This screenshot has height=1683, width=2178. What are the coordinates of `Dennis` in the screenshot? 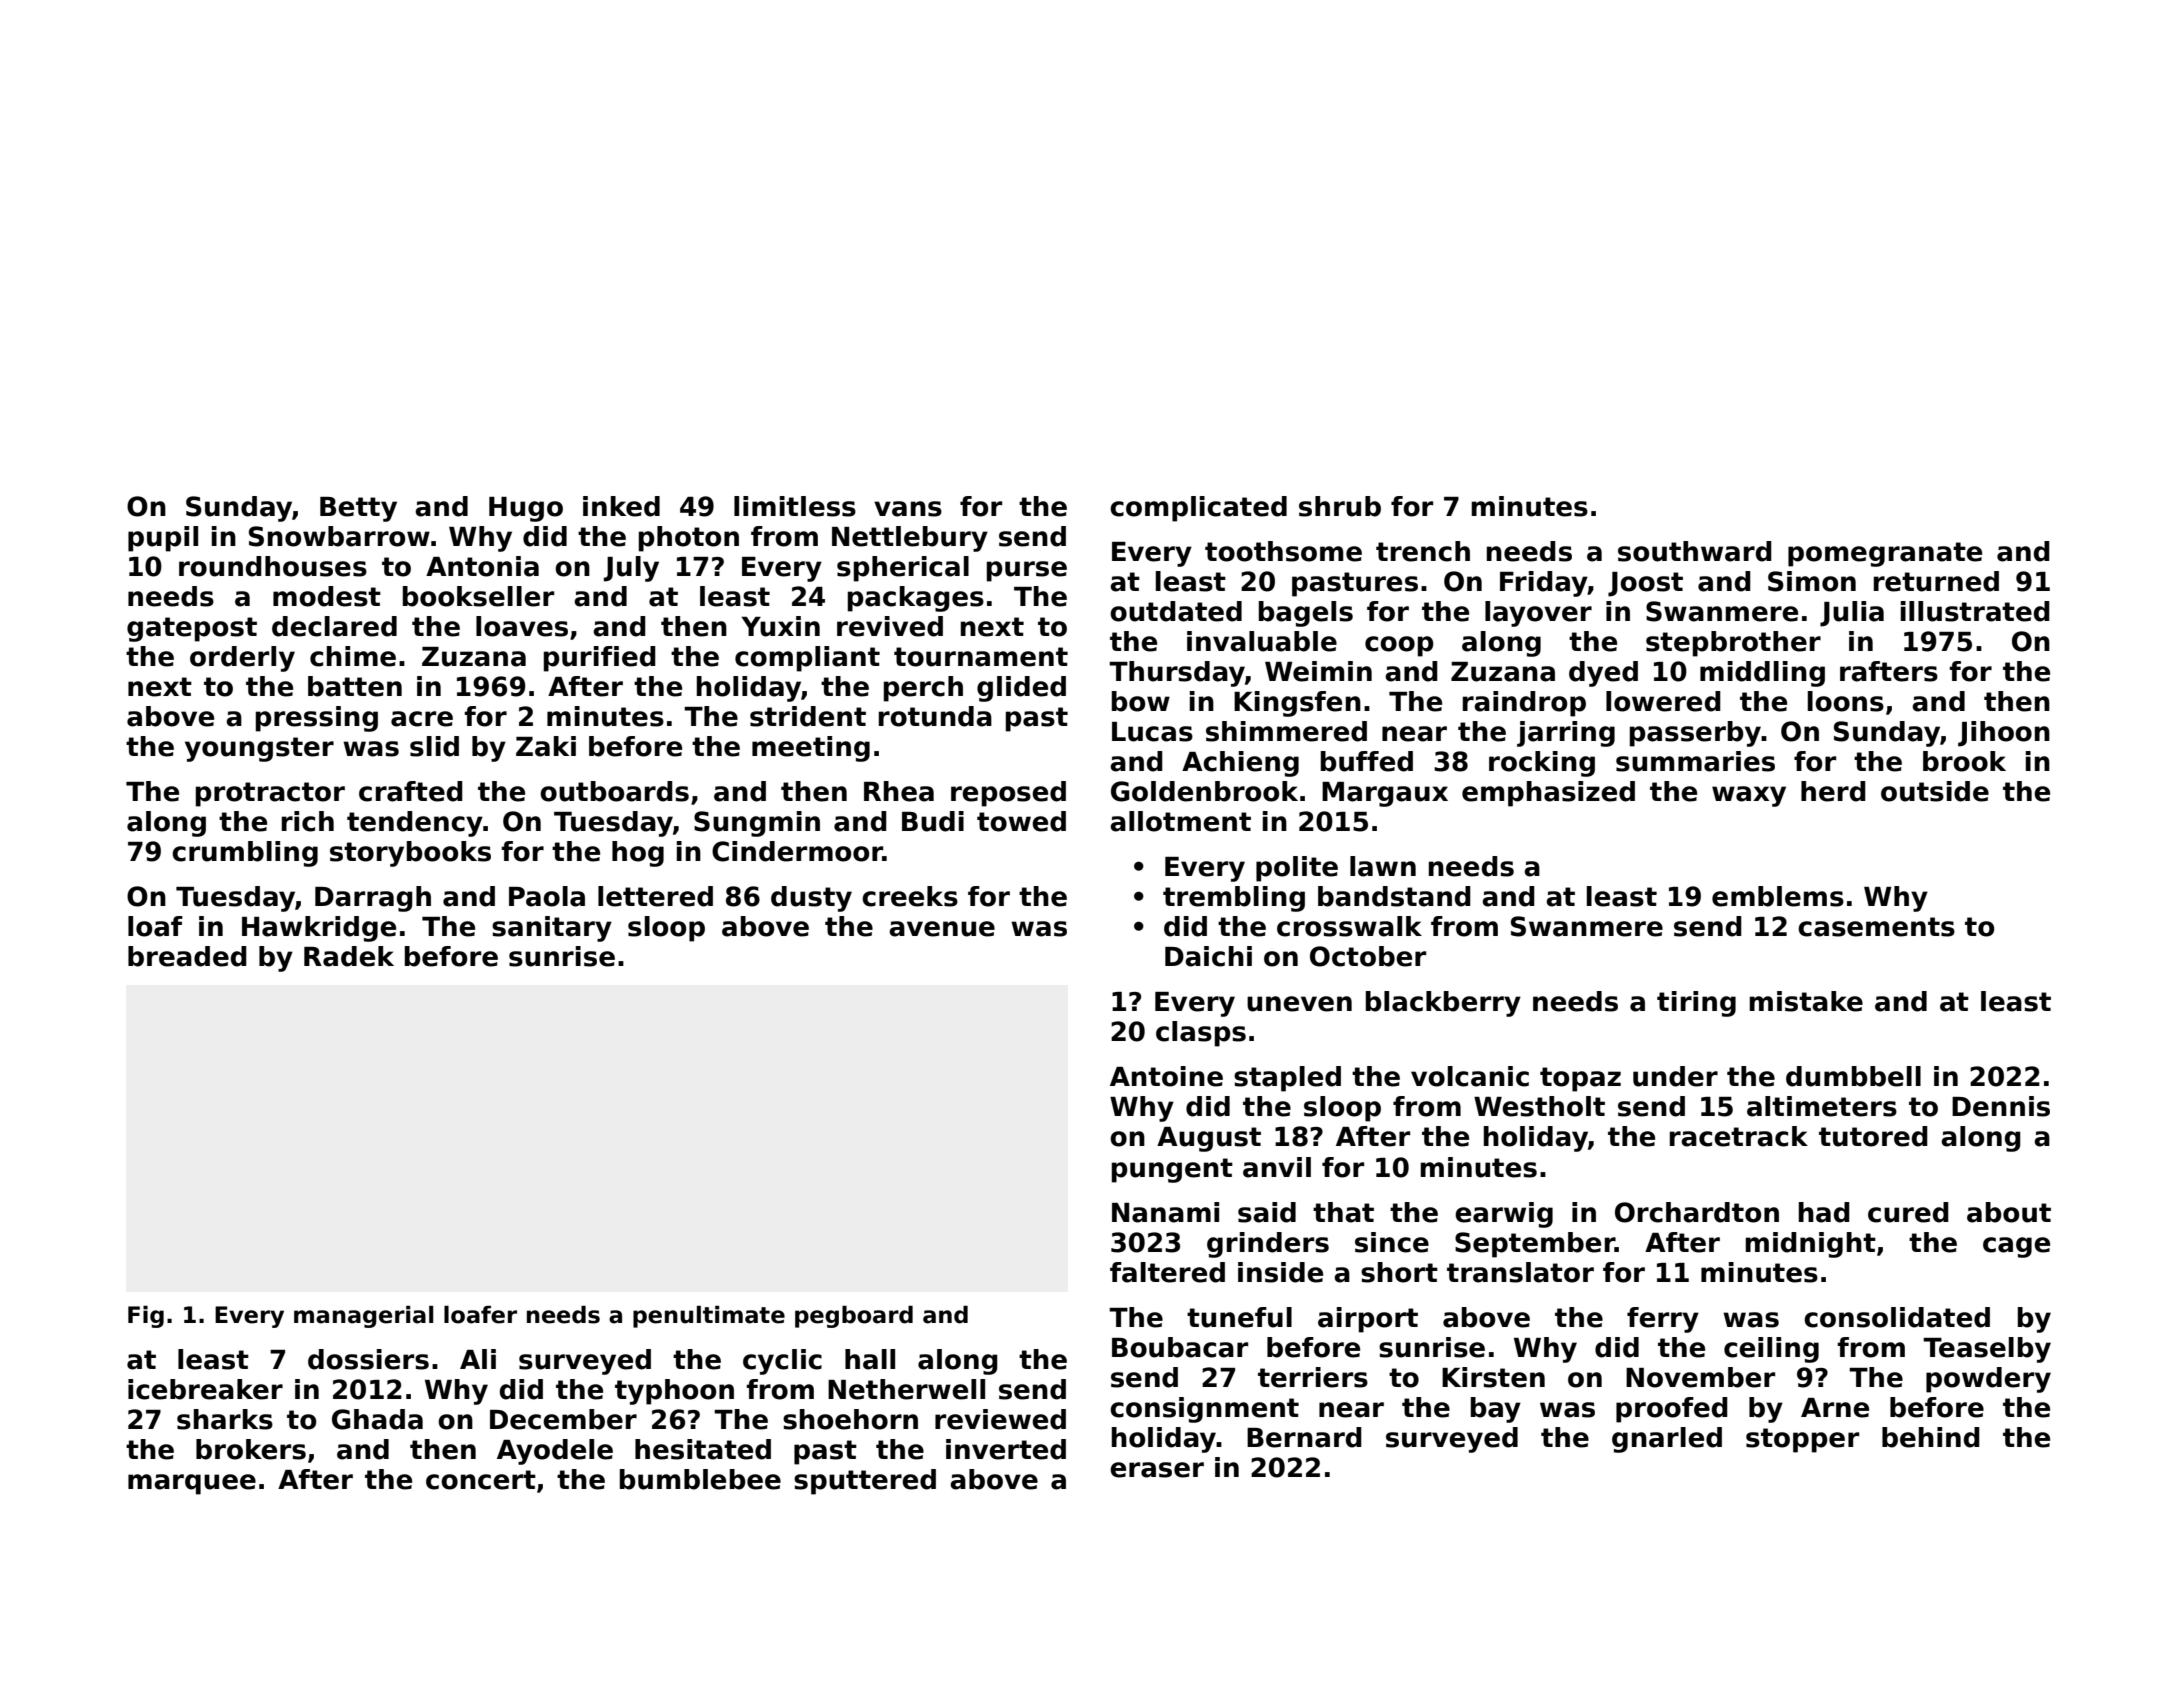 It's located at (2001, 1106).
